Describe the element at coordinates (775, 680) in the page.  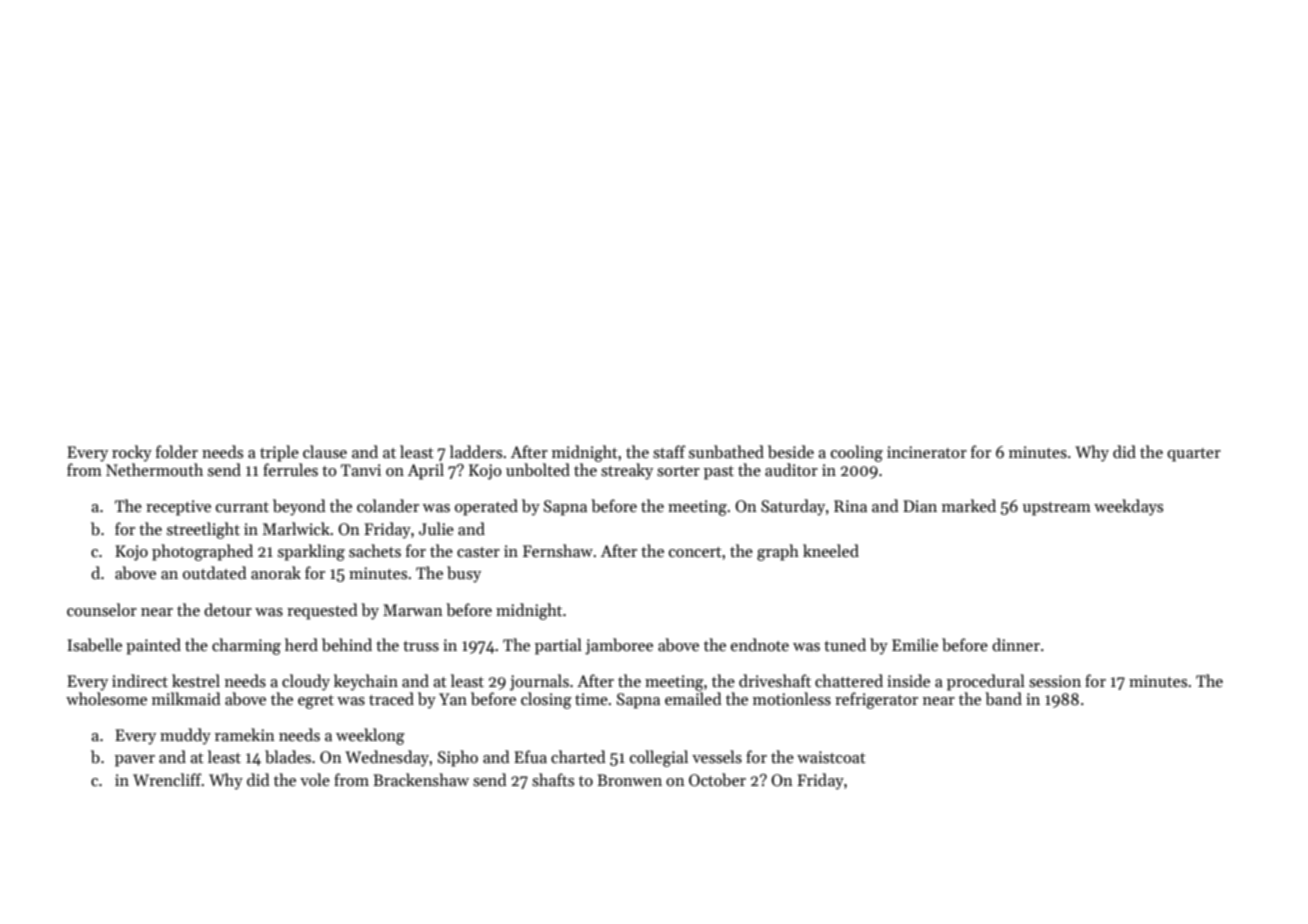
I see `driveshaft` at that location.
